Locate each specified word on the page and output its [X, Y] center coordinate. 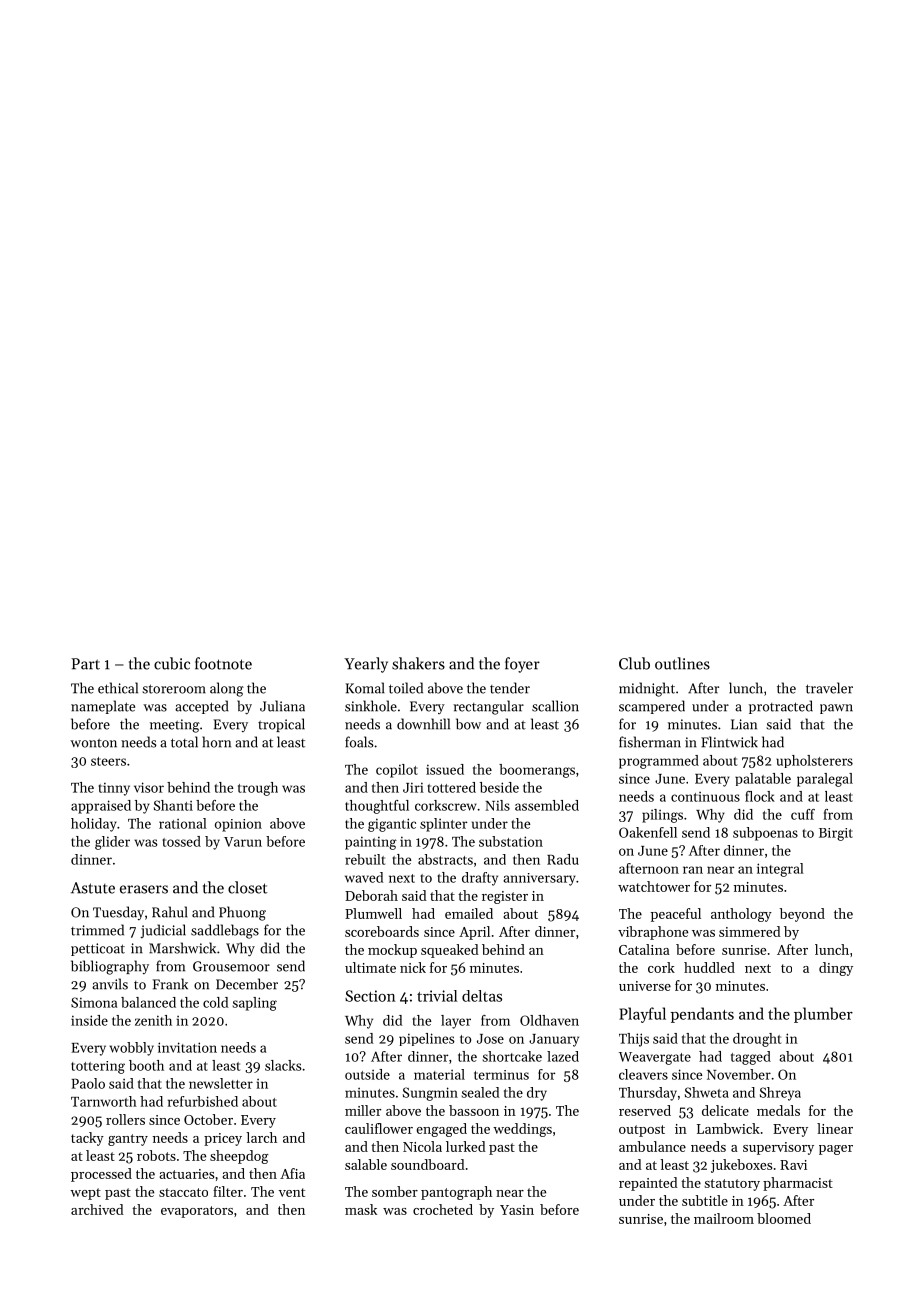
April [474, 933]
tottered [452, 787]
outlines [682, 663]
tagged [751, 1058]
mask [361, 1209]
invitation [187, 1047]
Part [85, 664]
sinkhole [371, 706]
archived [97, 1209]
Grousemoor [231, 966]
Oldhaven [549, 1020]
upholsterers [814, 761]
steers [108, 761]
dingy [836, 969]
